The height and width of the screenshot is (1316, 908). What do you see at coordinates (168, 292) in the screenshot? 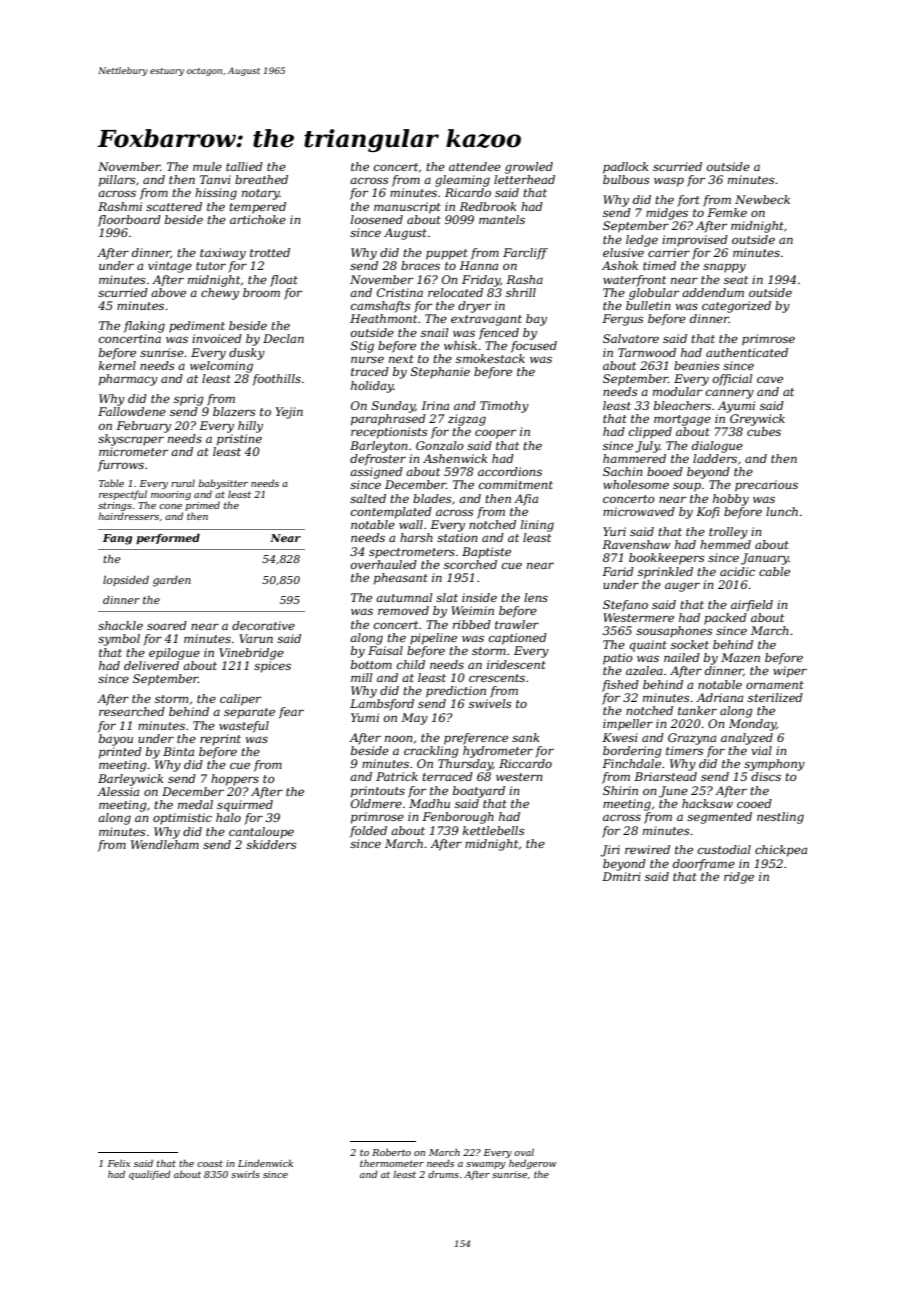
I see `above` at bounding box center [168, 292].
